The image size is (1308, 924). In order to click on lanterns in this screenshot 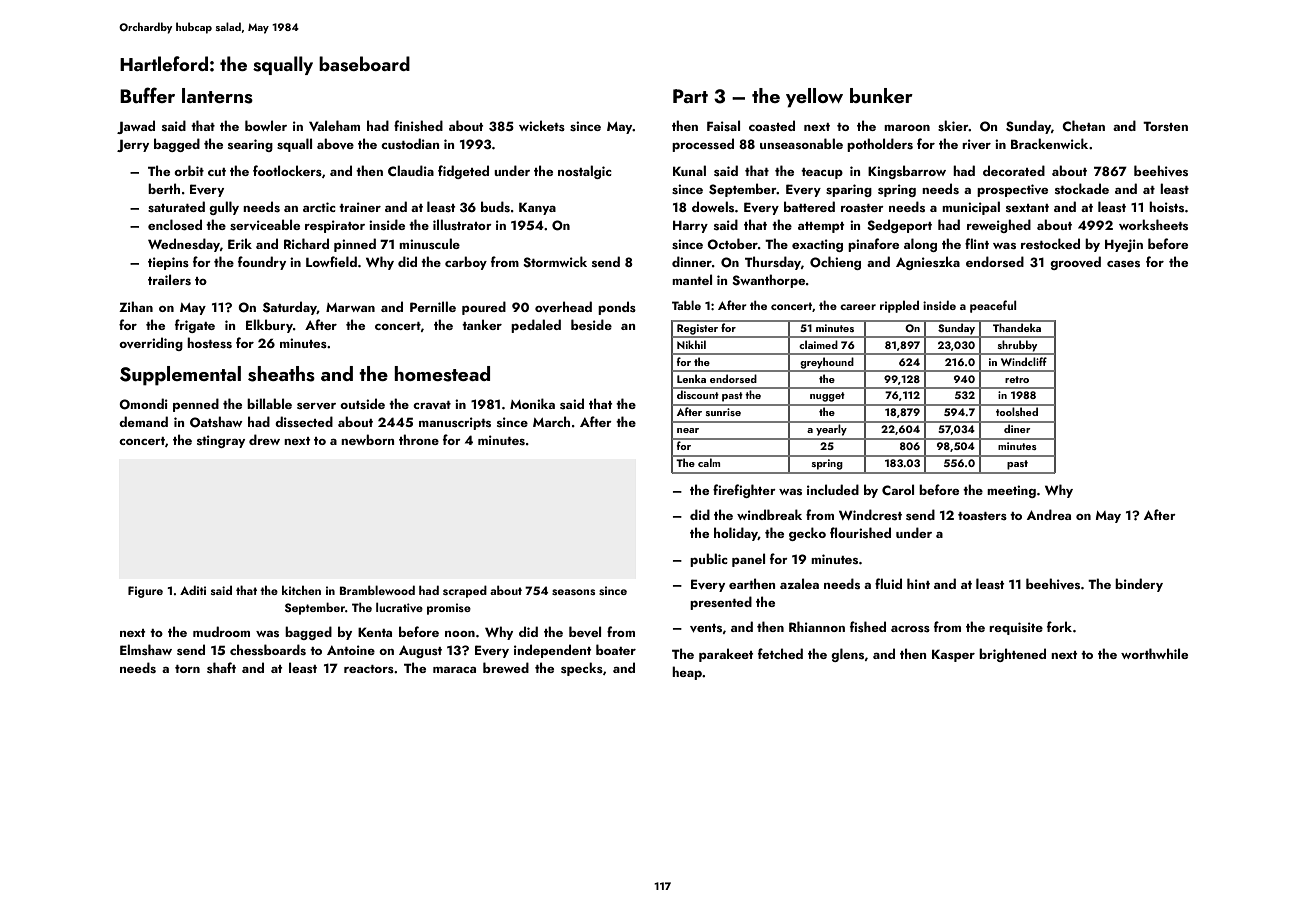, I will do `click(217, 96)`.
